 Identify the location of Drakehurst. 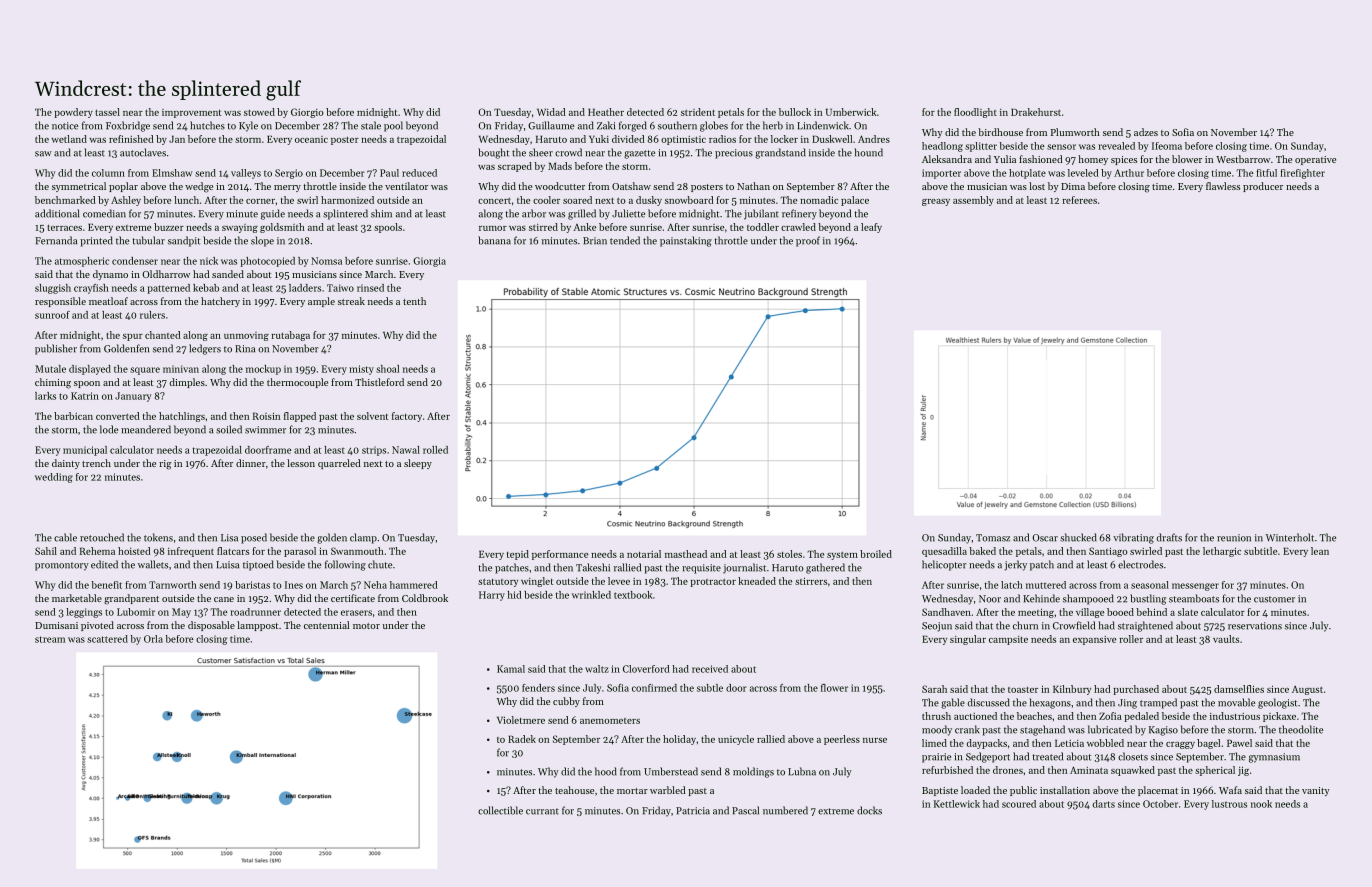
(1036, 112).
